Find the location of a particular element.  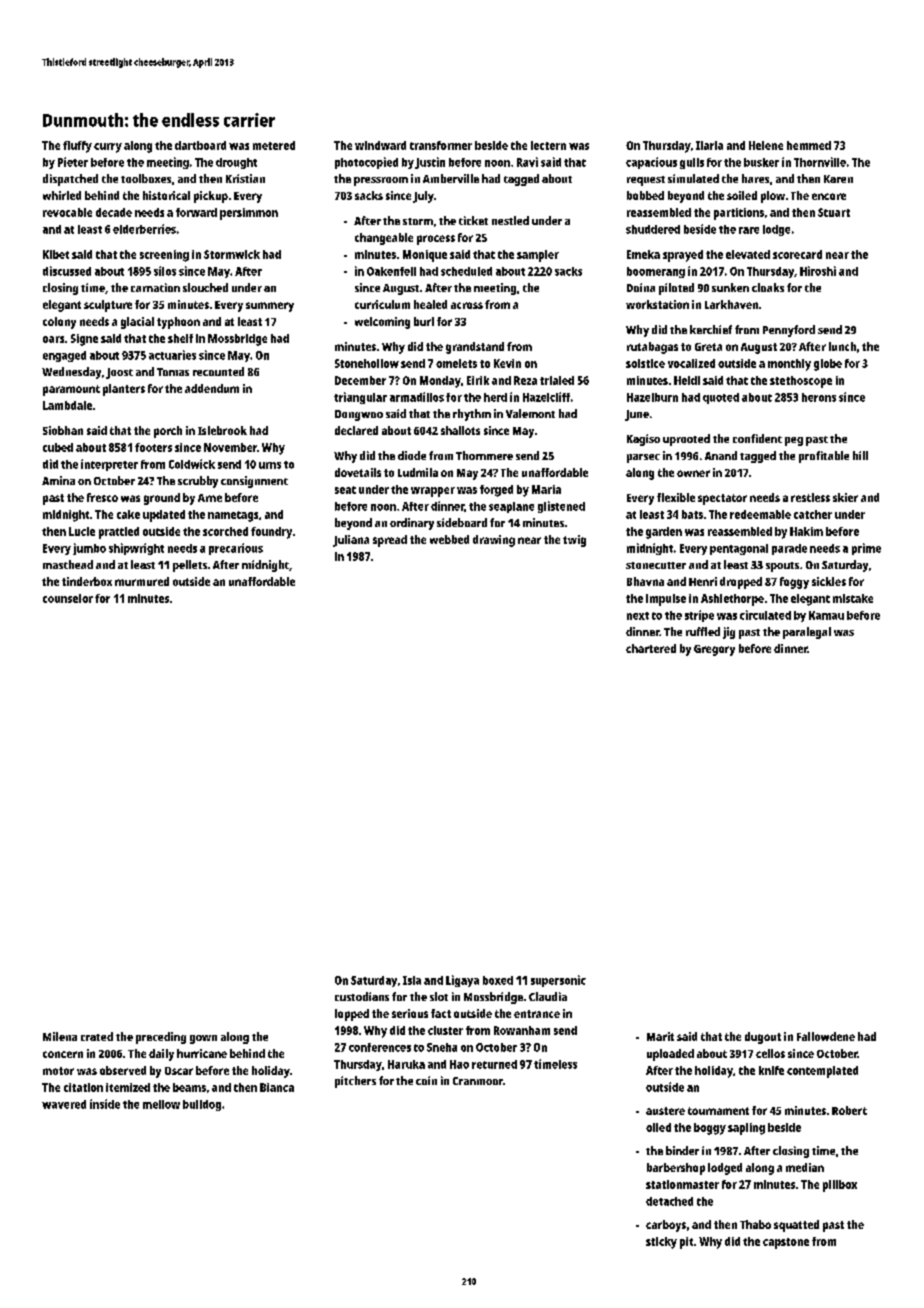

Sneha is located at coordinates (442, 1047).
